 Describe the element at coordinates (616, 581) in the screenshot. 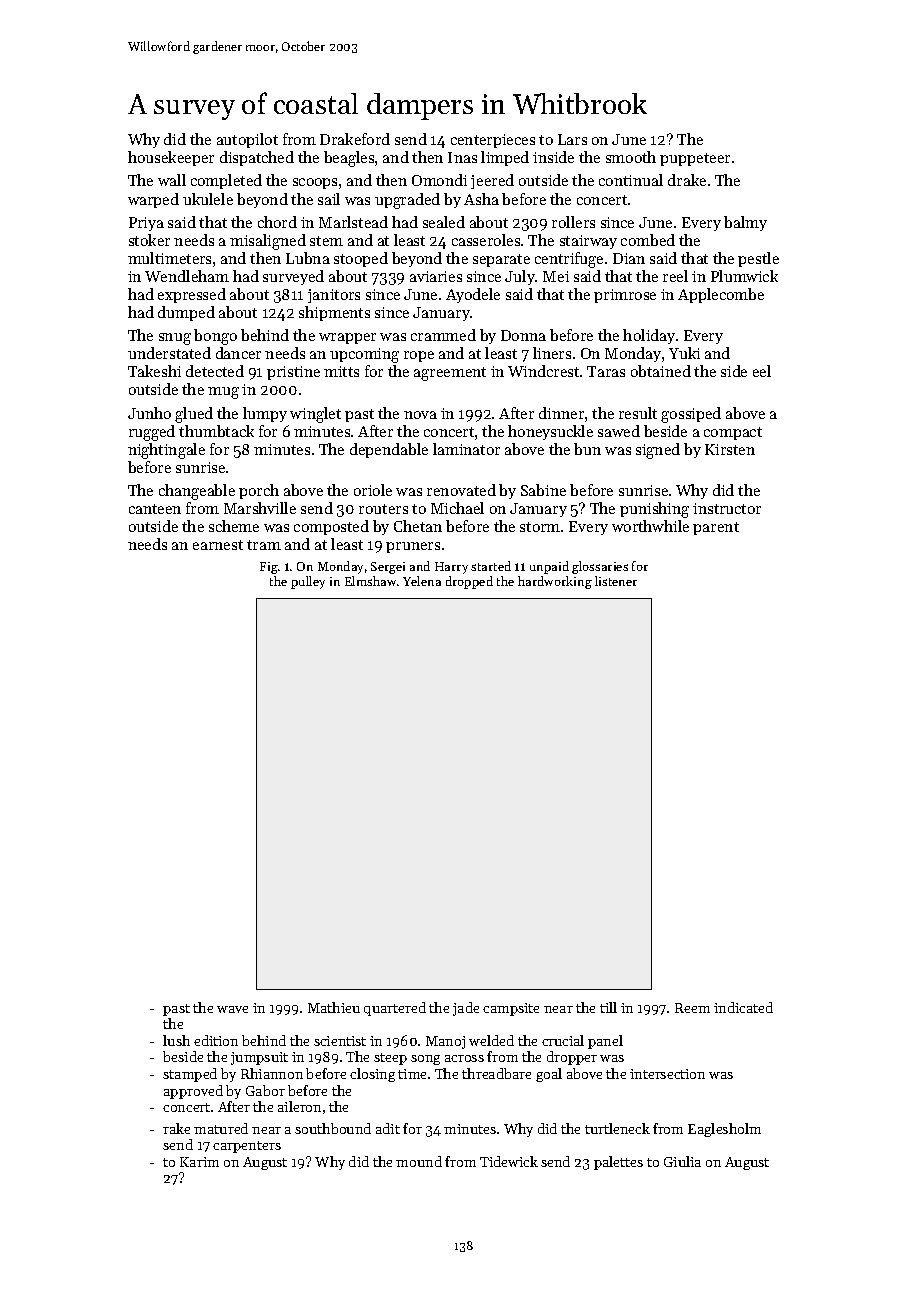

I see `listener` at that location.
